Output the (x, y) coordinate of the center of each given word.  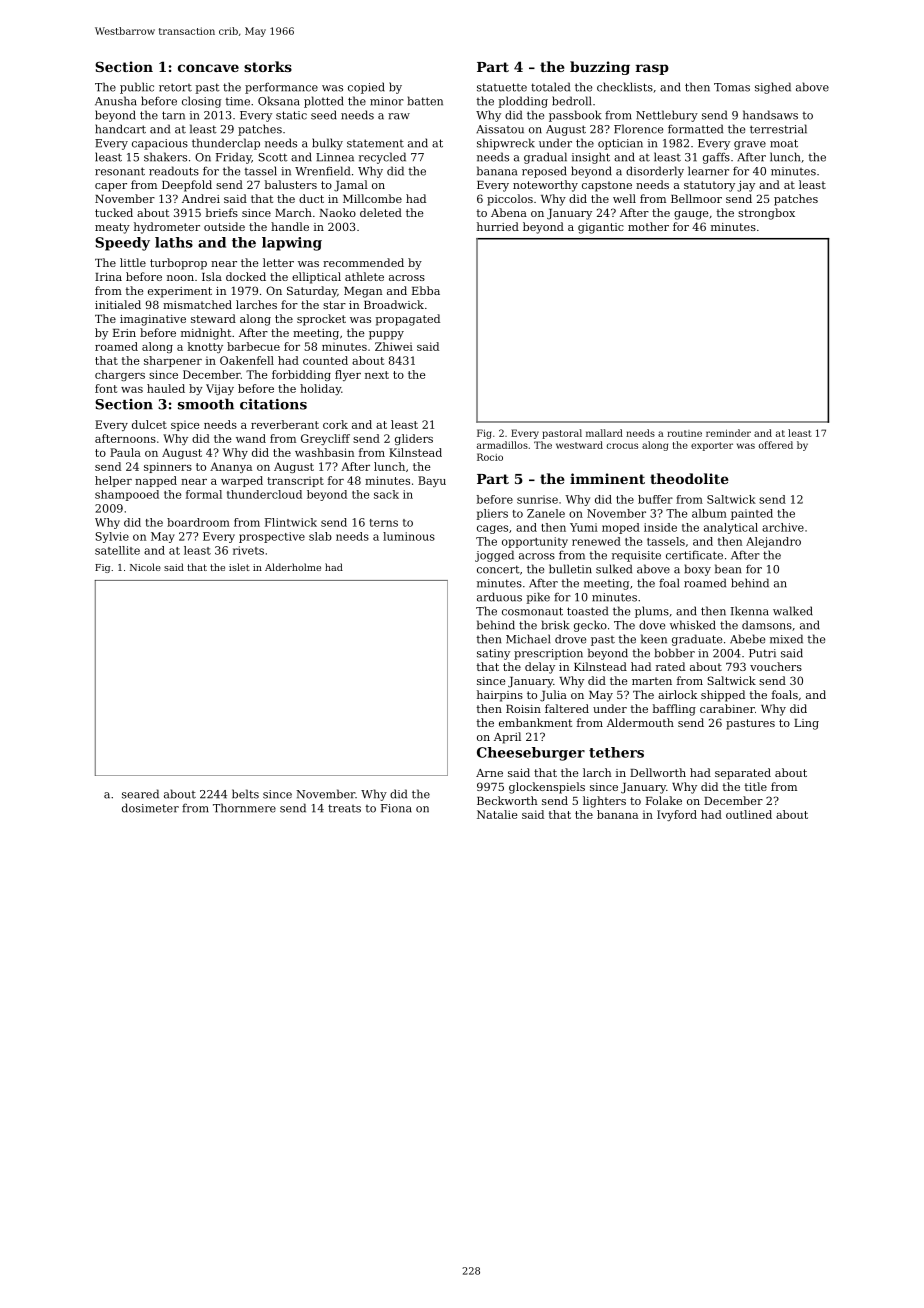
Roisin (523, 709)
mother (648, 226)
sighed (773, 88)
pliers (492, 514)
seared (140, 794)
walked (793, 611)
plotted (324, 102)
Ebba (426, 290)
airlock (677, 694)
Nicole (145, 567)
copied (366, 88)
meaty (112, 228)
